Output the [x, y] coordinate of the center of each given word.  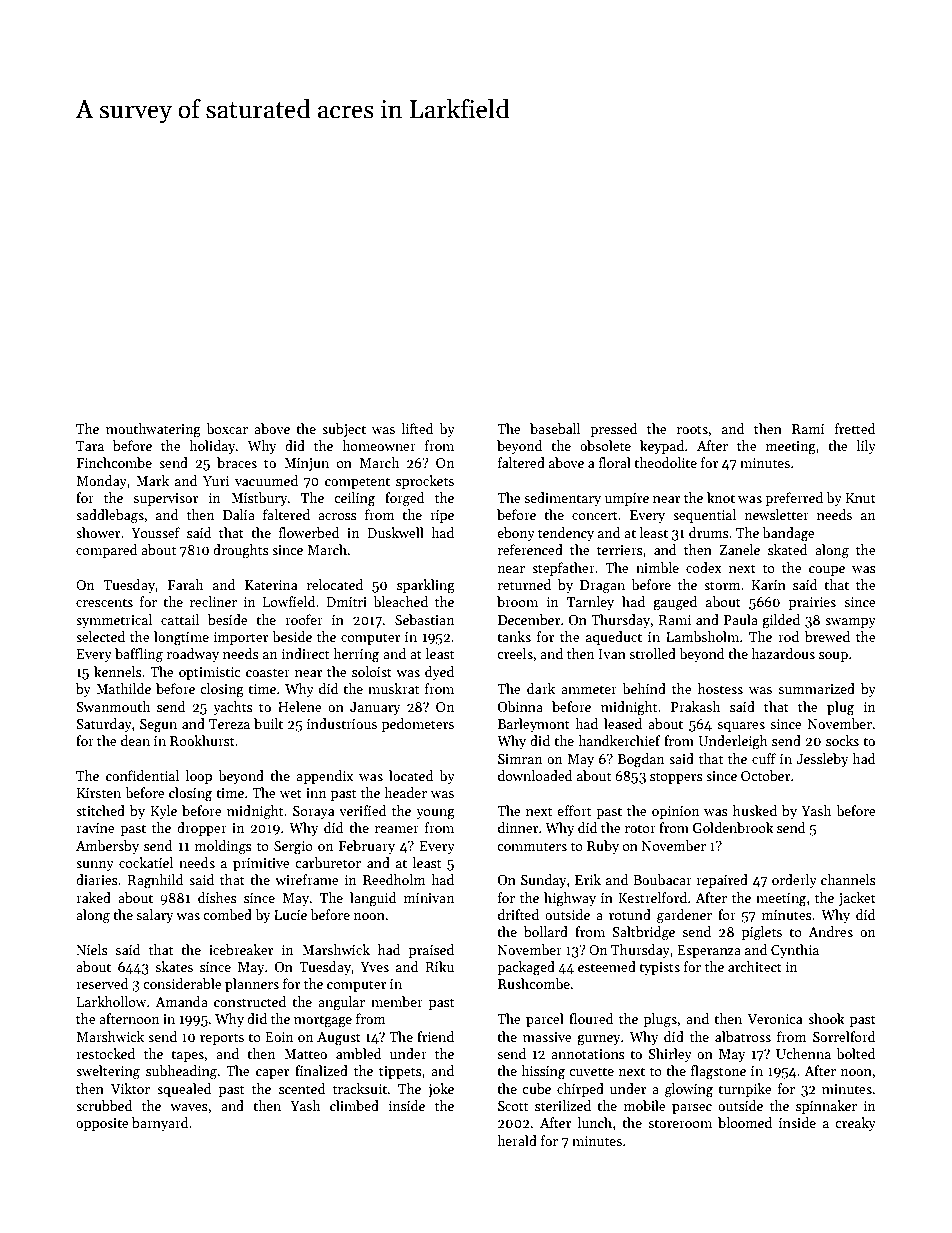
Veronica [774, 1019]
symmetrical [114, 621]
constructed [250, 1001]
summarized [816, 688]
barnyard [160, 1124]
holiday [212, 447]
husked [755, 810]
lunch [594, 1122]
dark [541, 688]
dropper [202, 829]
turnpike [745, 1090]
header [405, 792]
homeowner [379, 445]
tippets [400, 1072]
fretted [855, 428]
